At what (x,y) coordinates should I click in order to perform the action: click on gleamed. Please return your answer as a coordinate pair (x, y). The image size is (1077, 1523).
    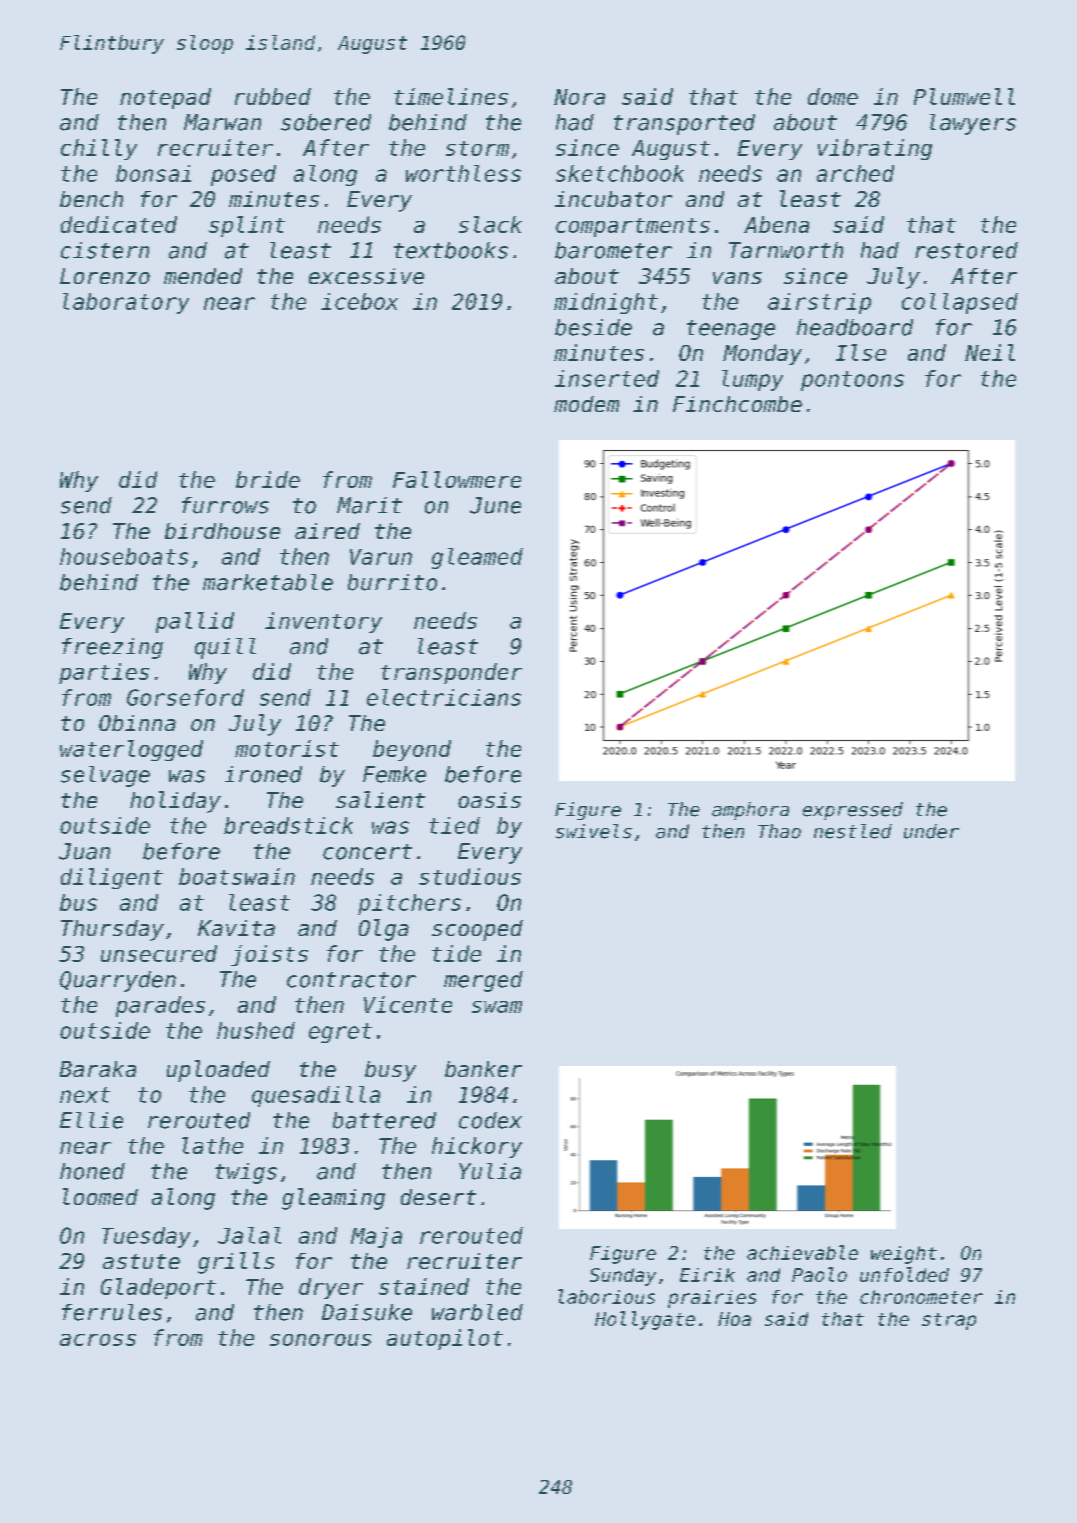
    Looking at the image, I should click on (477, 558).
